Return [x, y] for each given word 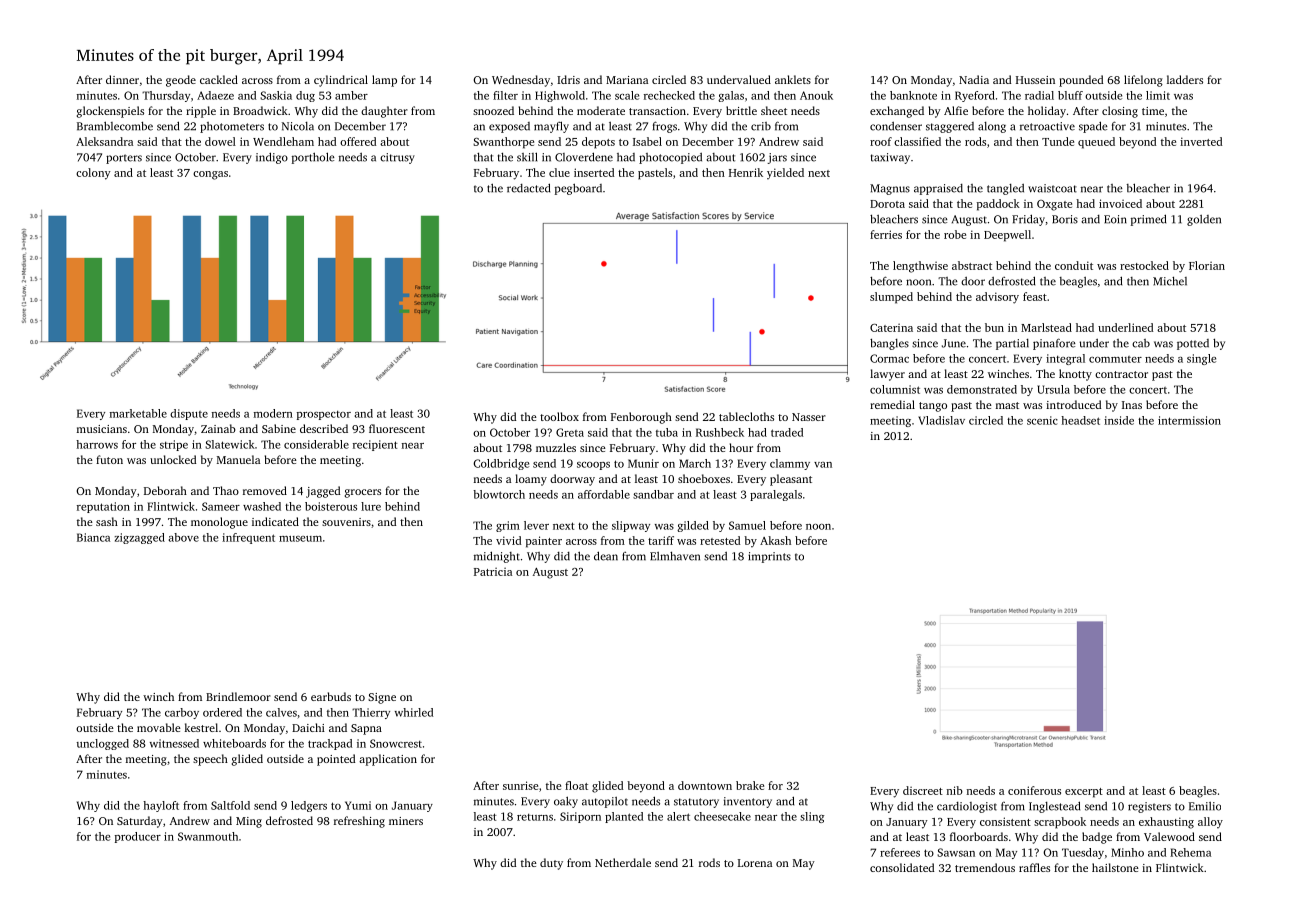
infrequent [248, 538]
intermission [1189, 420]
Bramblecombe [115, 126]
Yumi [358, 805]
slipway [631, 526]
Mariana [627, 80]
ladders [1185, 79]
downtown [705, 785]
